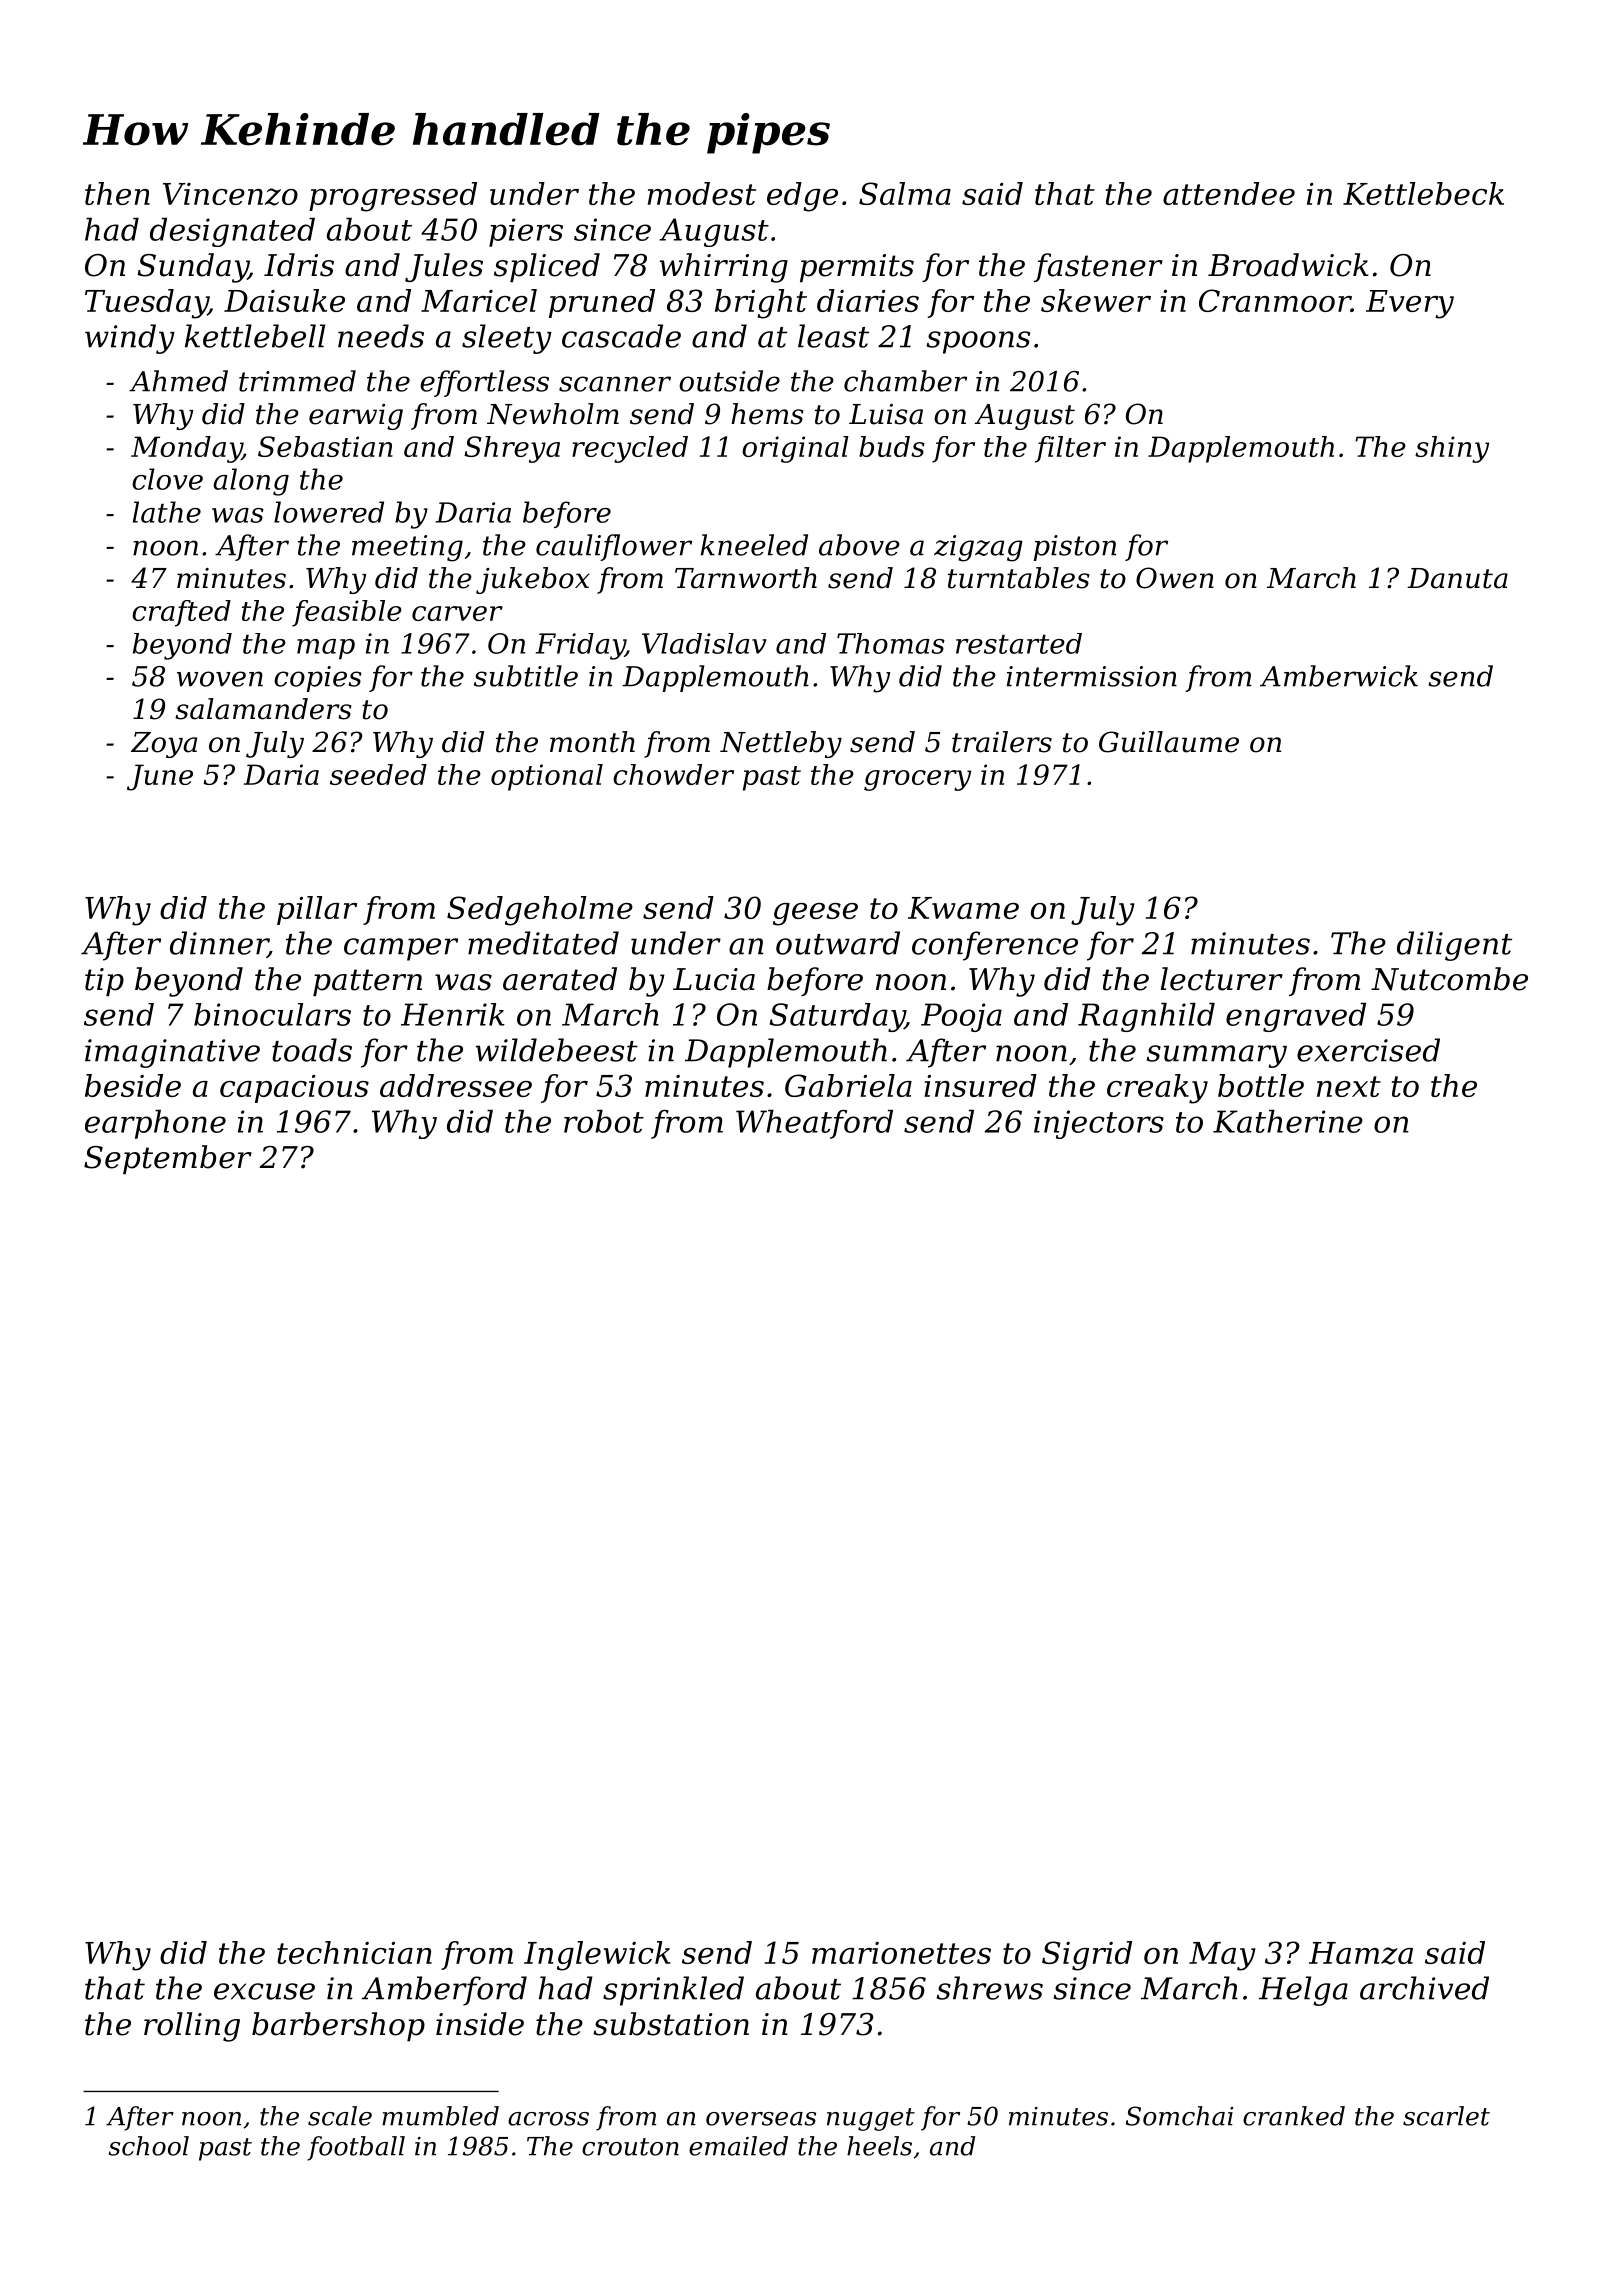 The width and height of the screenshot is (1620, 2292). I want to click on school, so click(148, 2146).
